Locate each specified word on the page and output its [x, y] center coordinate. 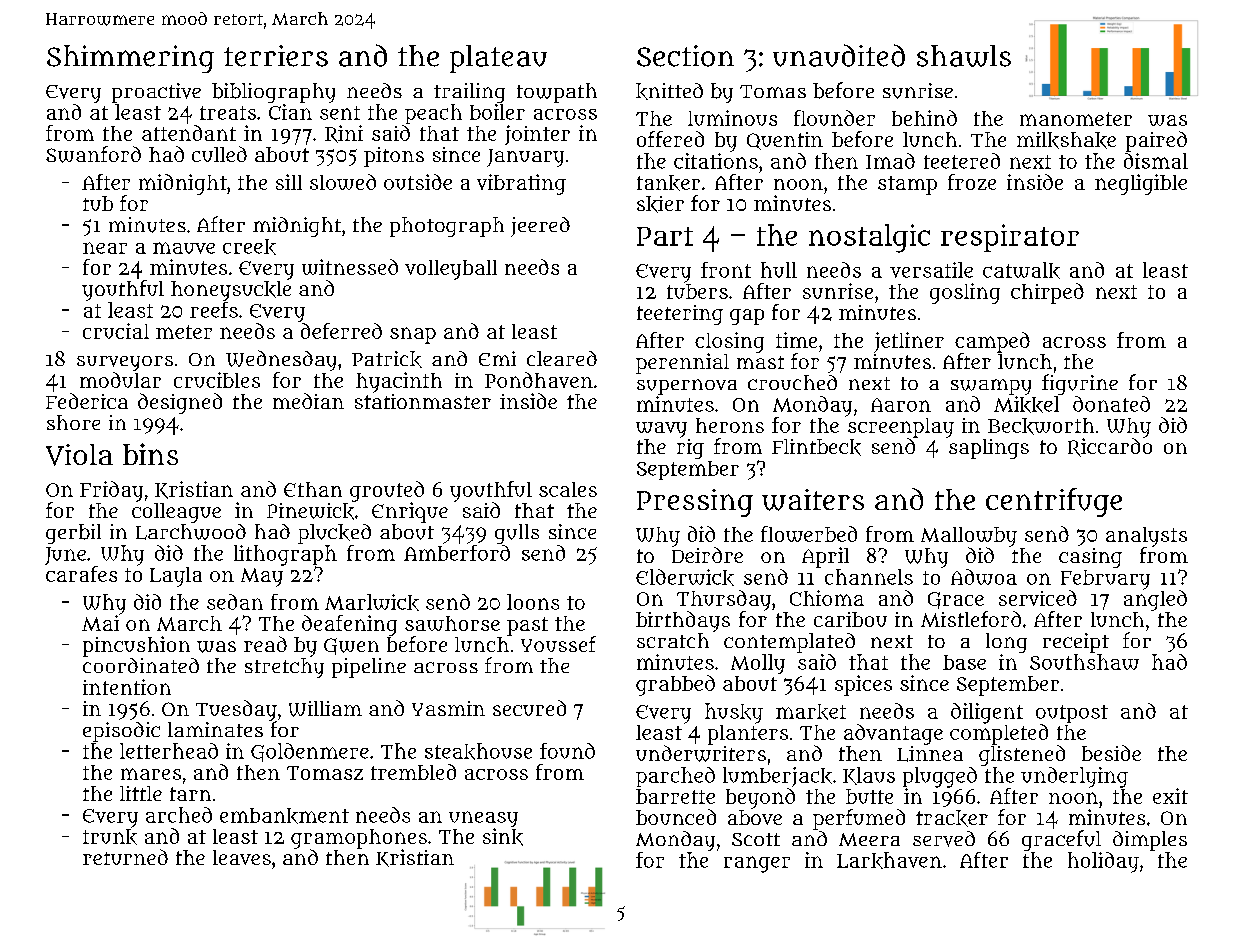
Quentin [785, 141]
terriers [276, 56]
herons [730, 425]
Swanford [93, 154]
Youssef [558, 644]
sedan [235, 602]
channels [869, 577]
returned [125, 857]
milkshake [1066, 140]
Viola [79, 455]
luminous [732, 118]
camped [992, 342]
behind [924, 118]
